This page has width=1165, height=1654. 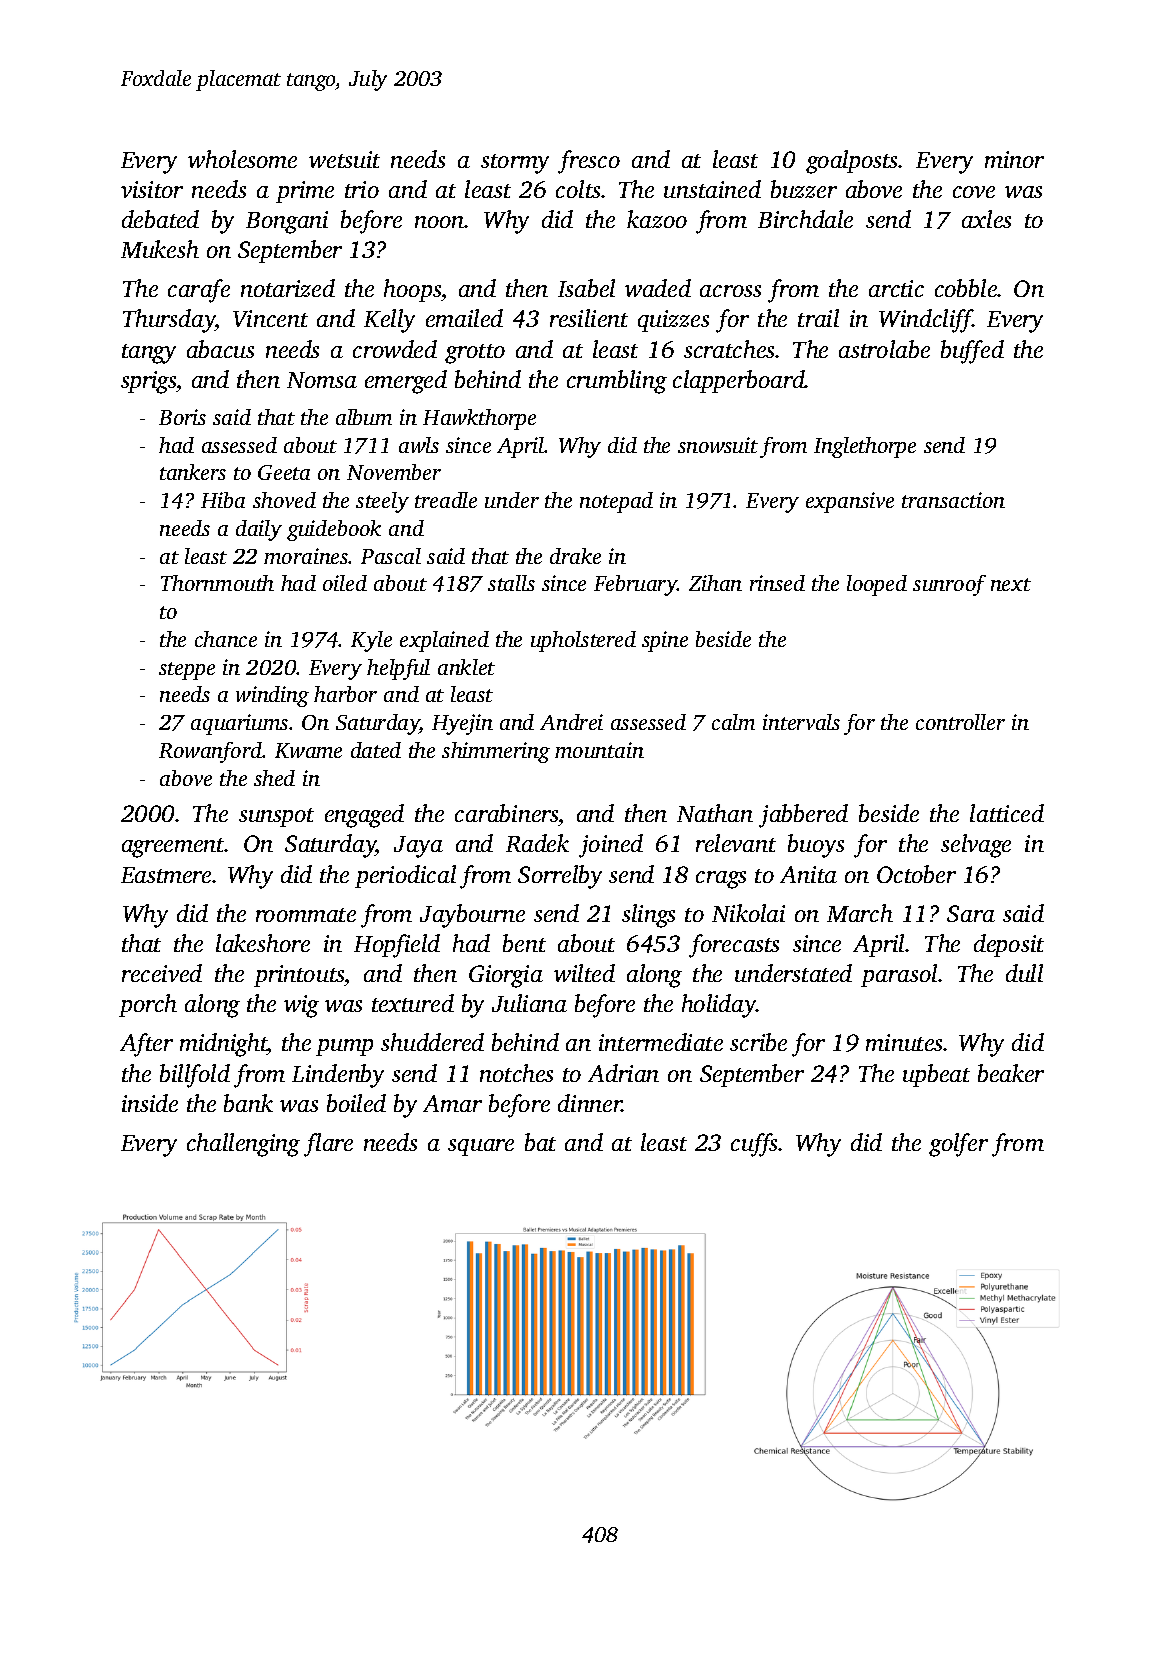 What do you see at coordinates (306, 556) in the page?
I see `moraines` at bounding box center [306, 556].
